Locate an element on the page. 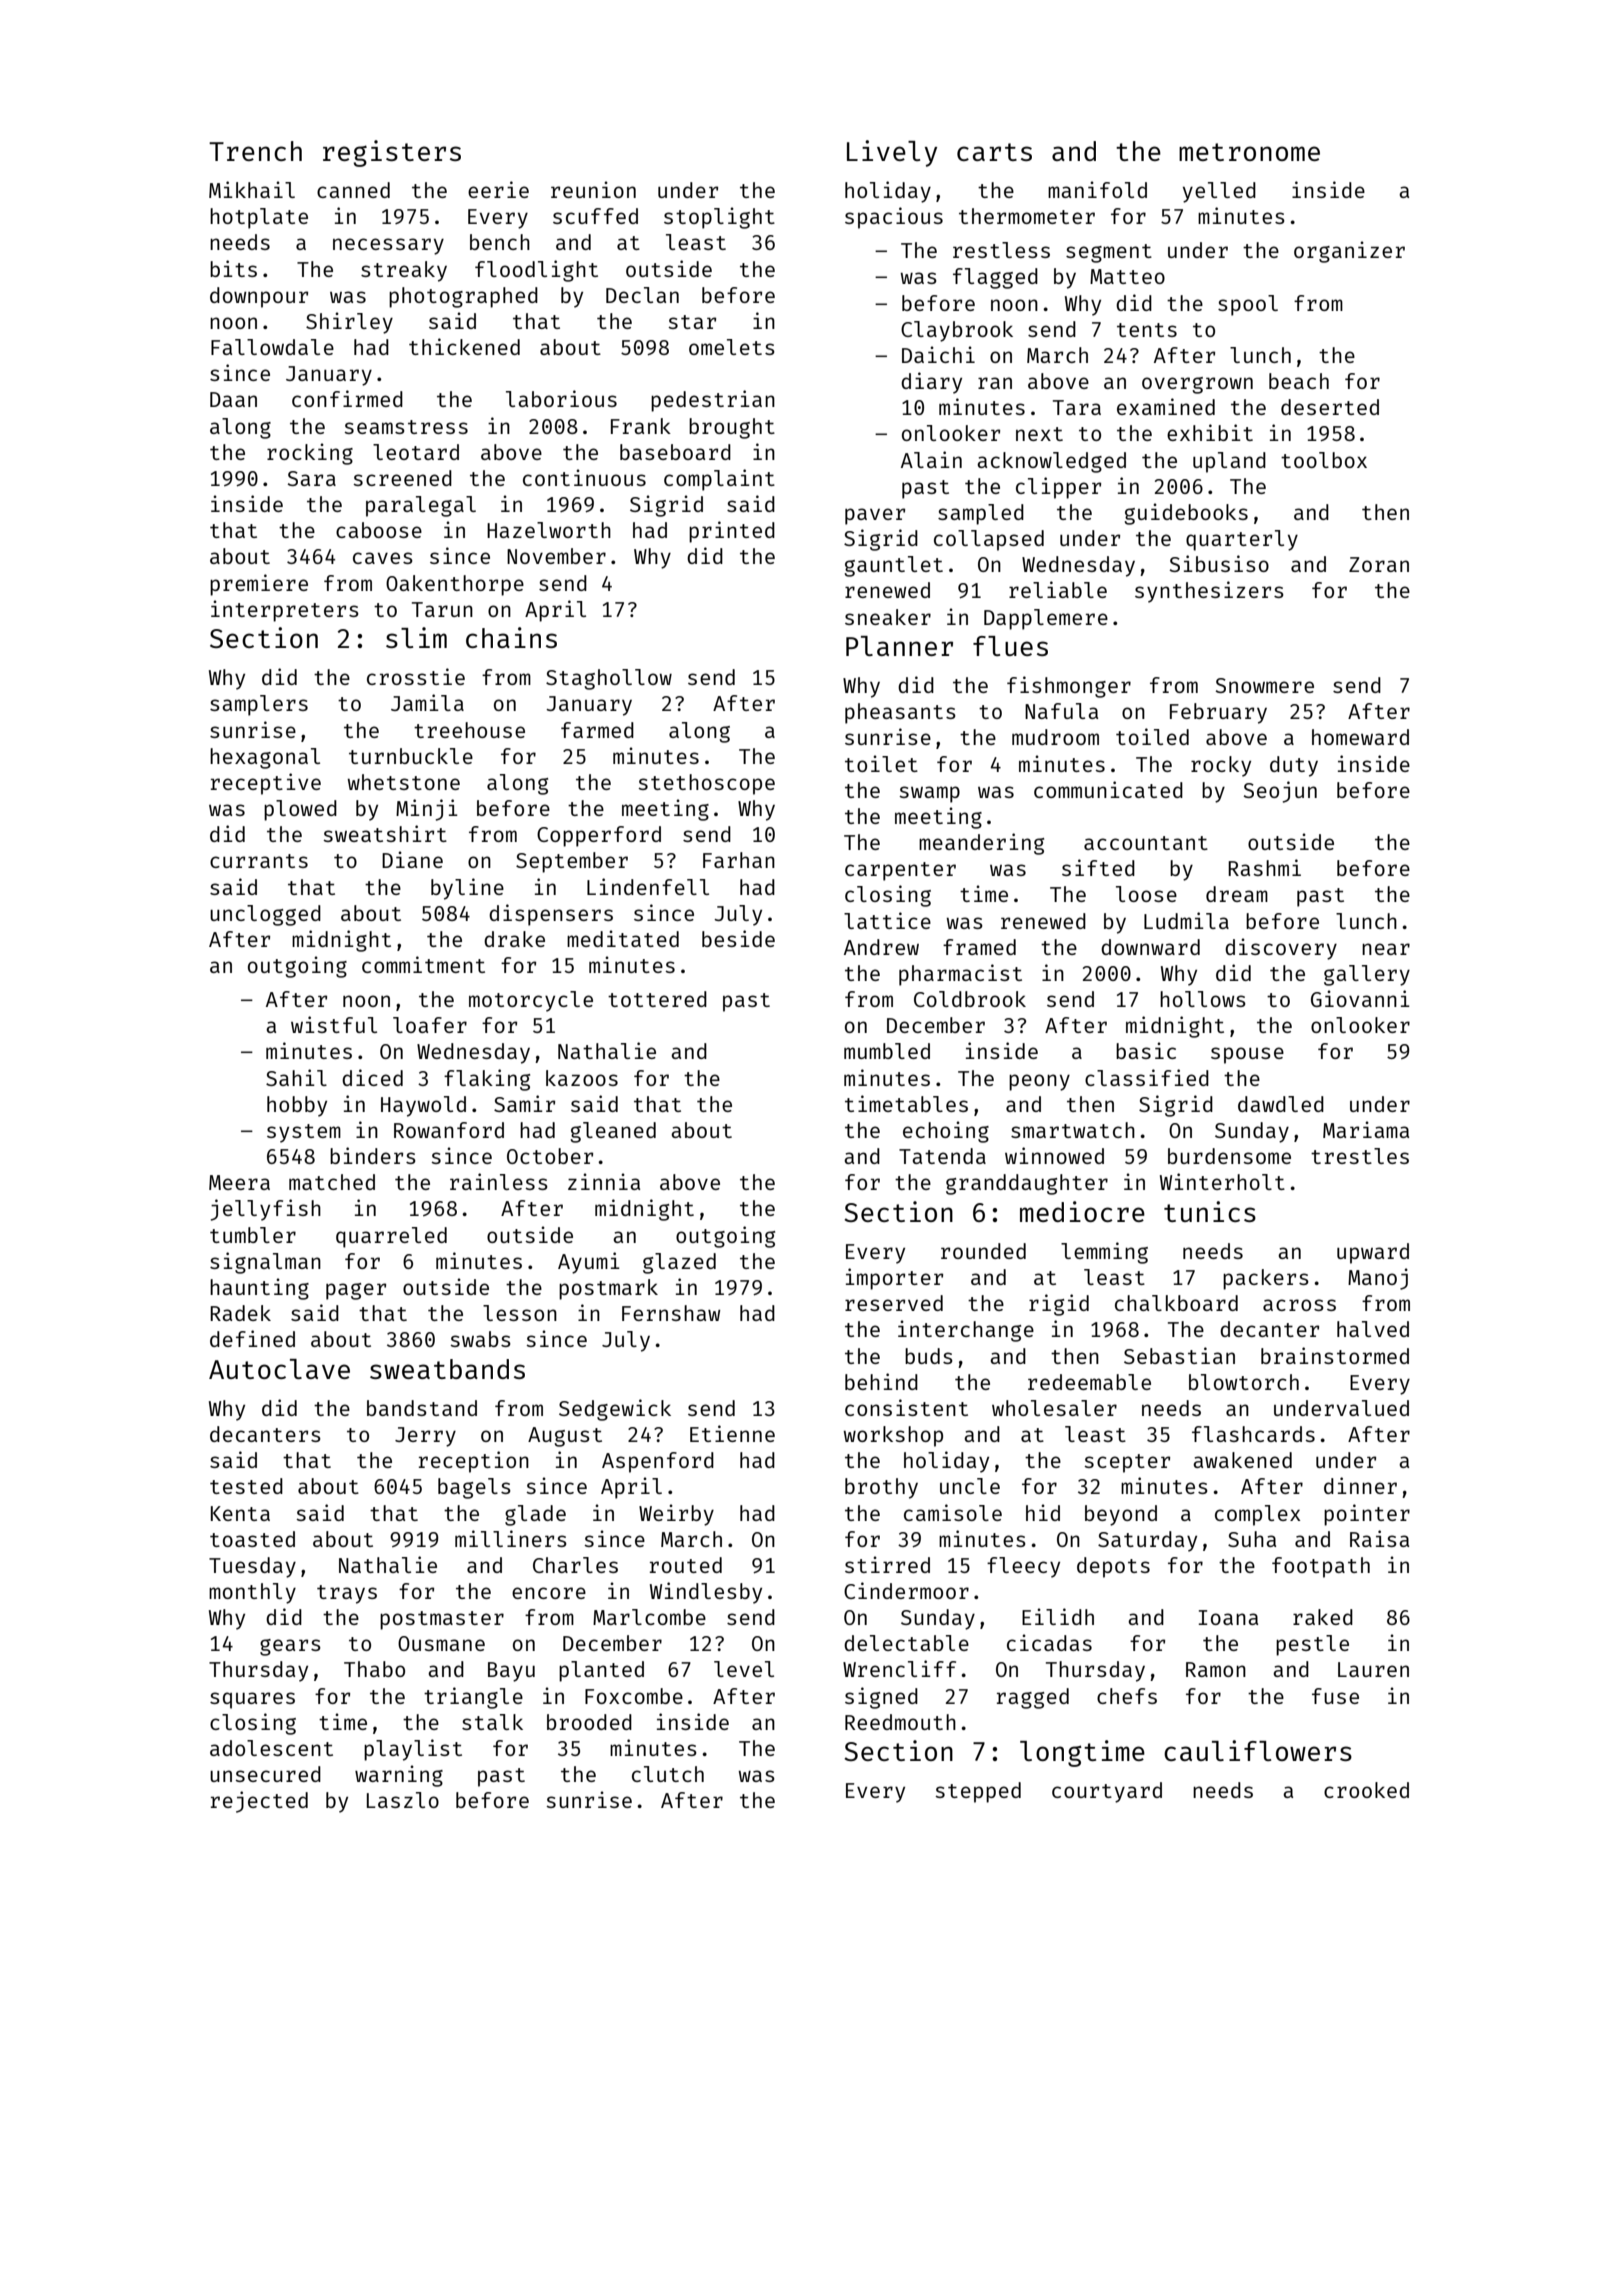 This page has height=2292, width=1620. necessary is located at coordinates (388, 246).
